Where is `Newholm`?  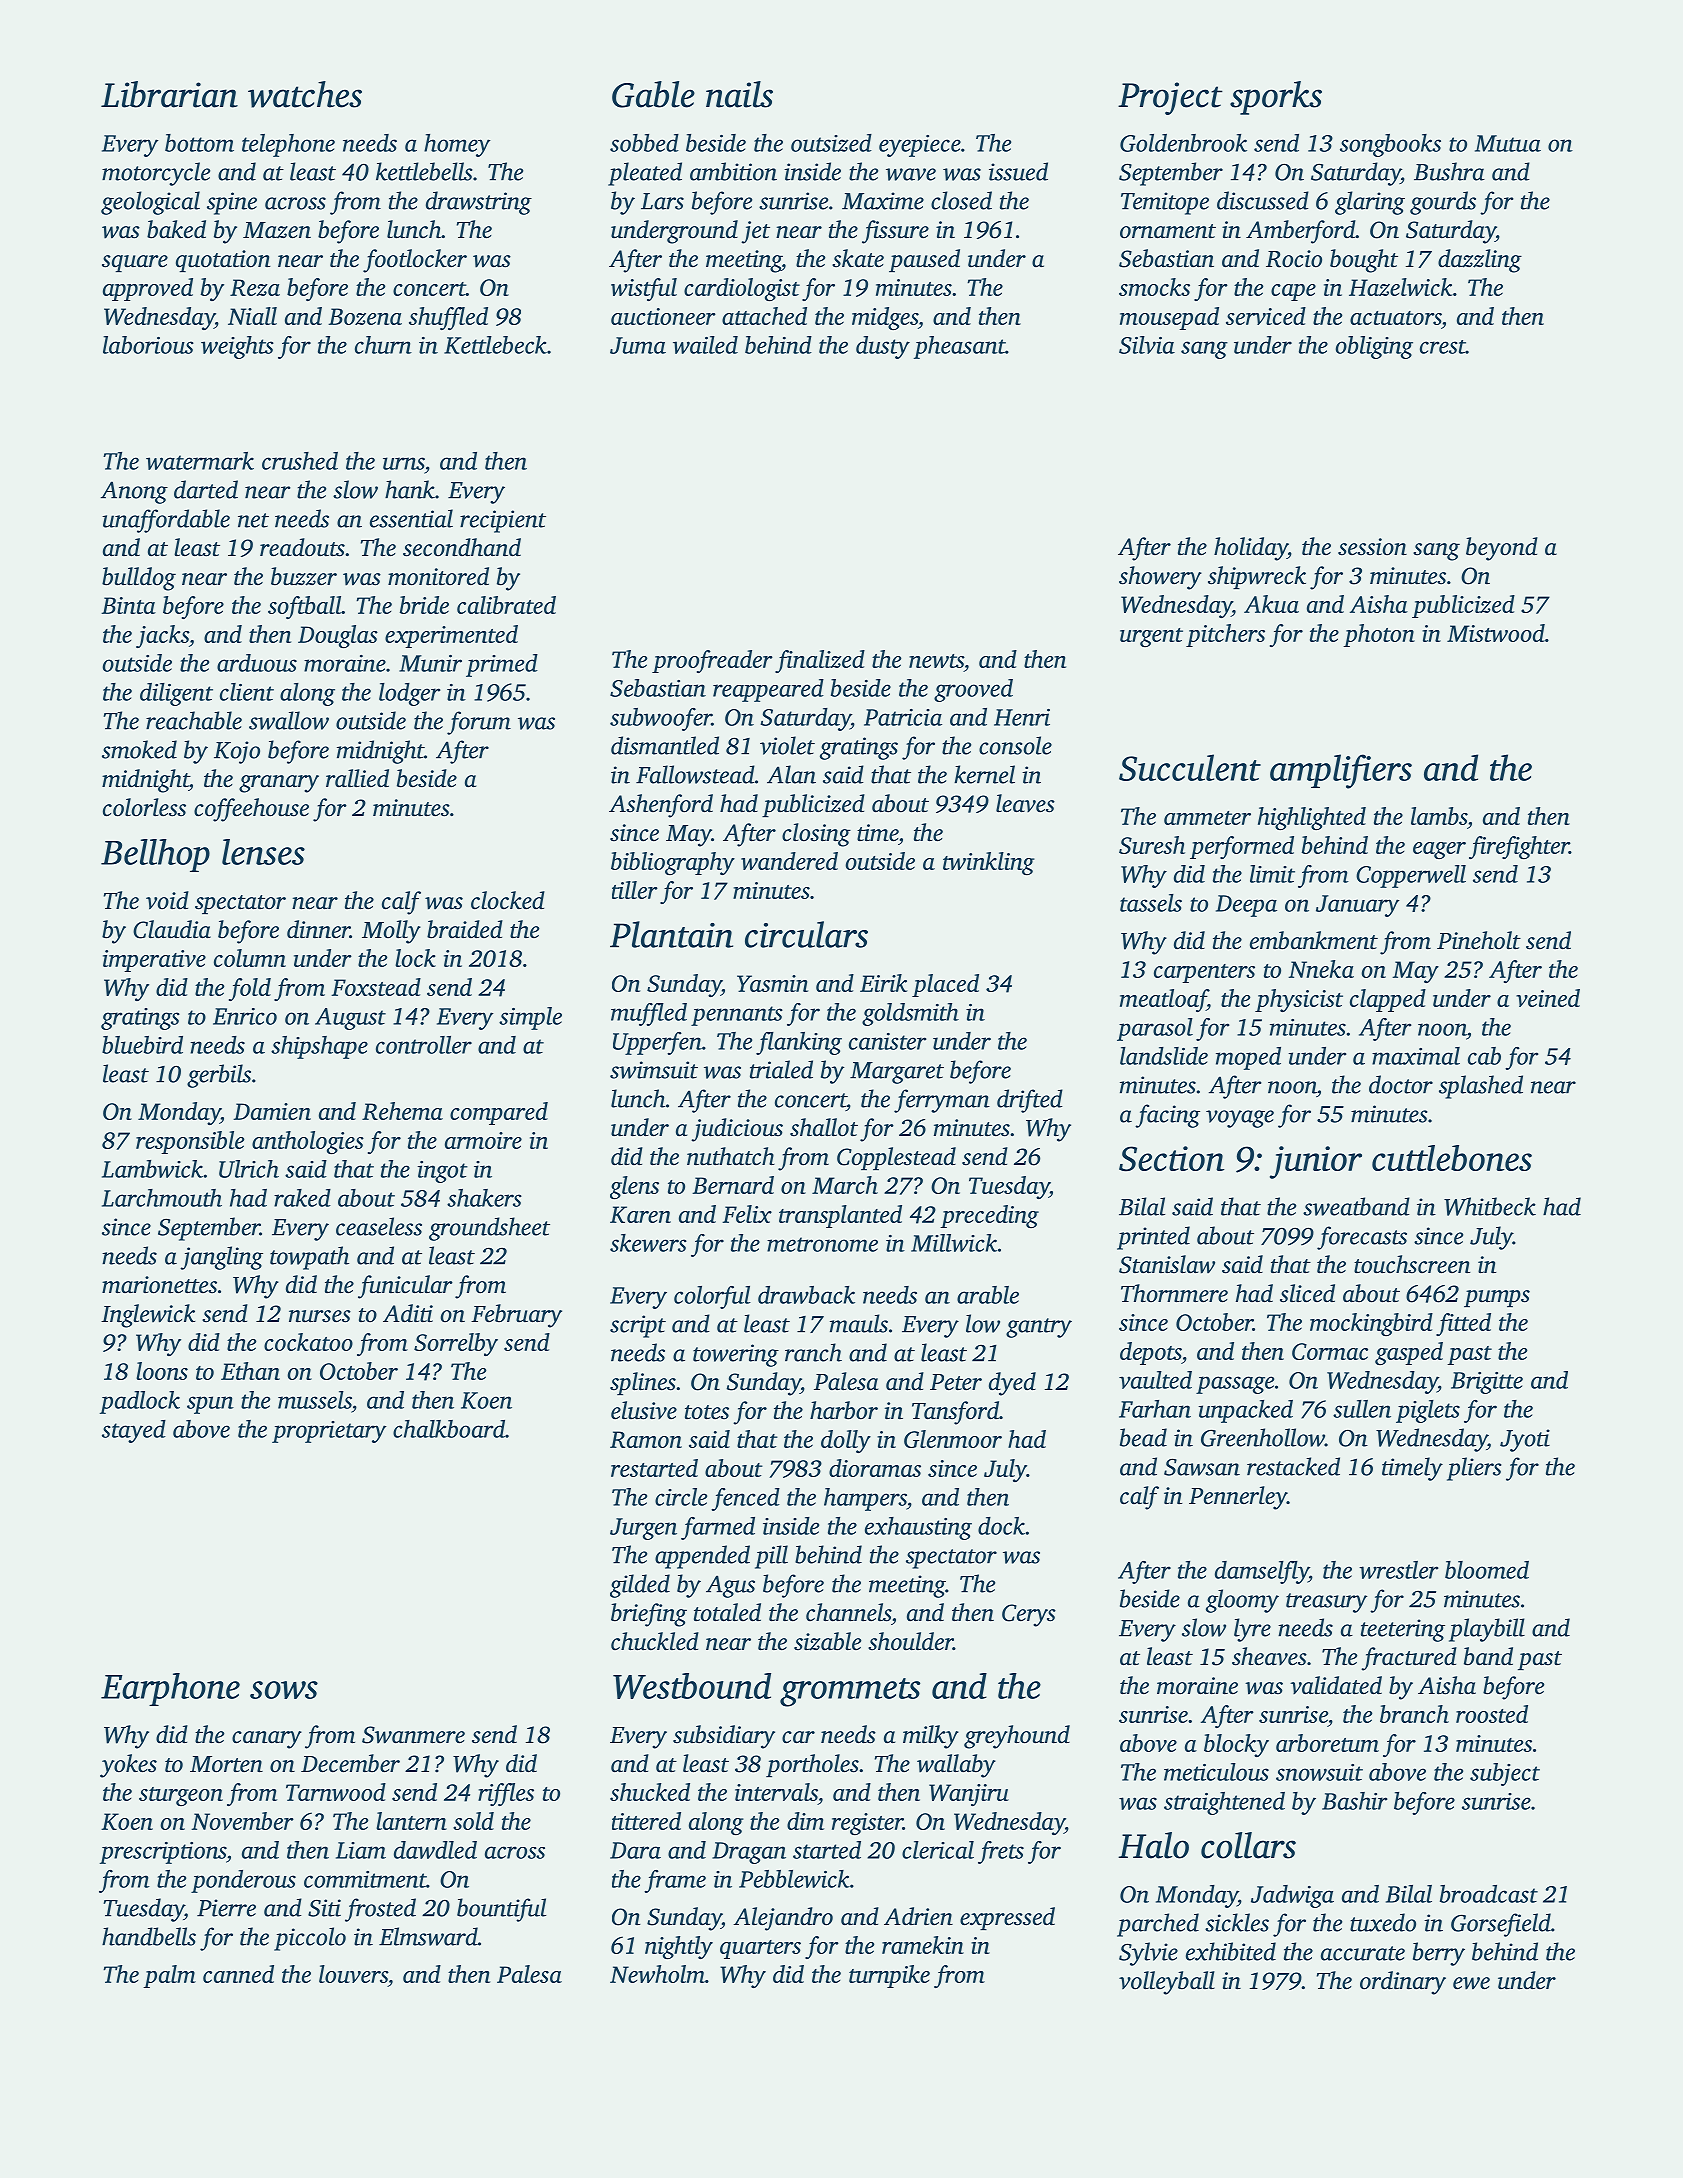
Newholm is located at coordinates (657, 1974).
